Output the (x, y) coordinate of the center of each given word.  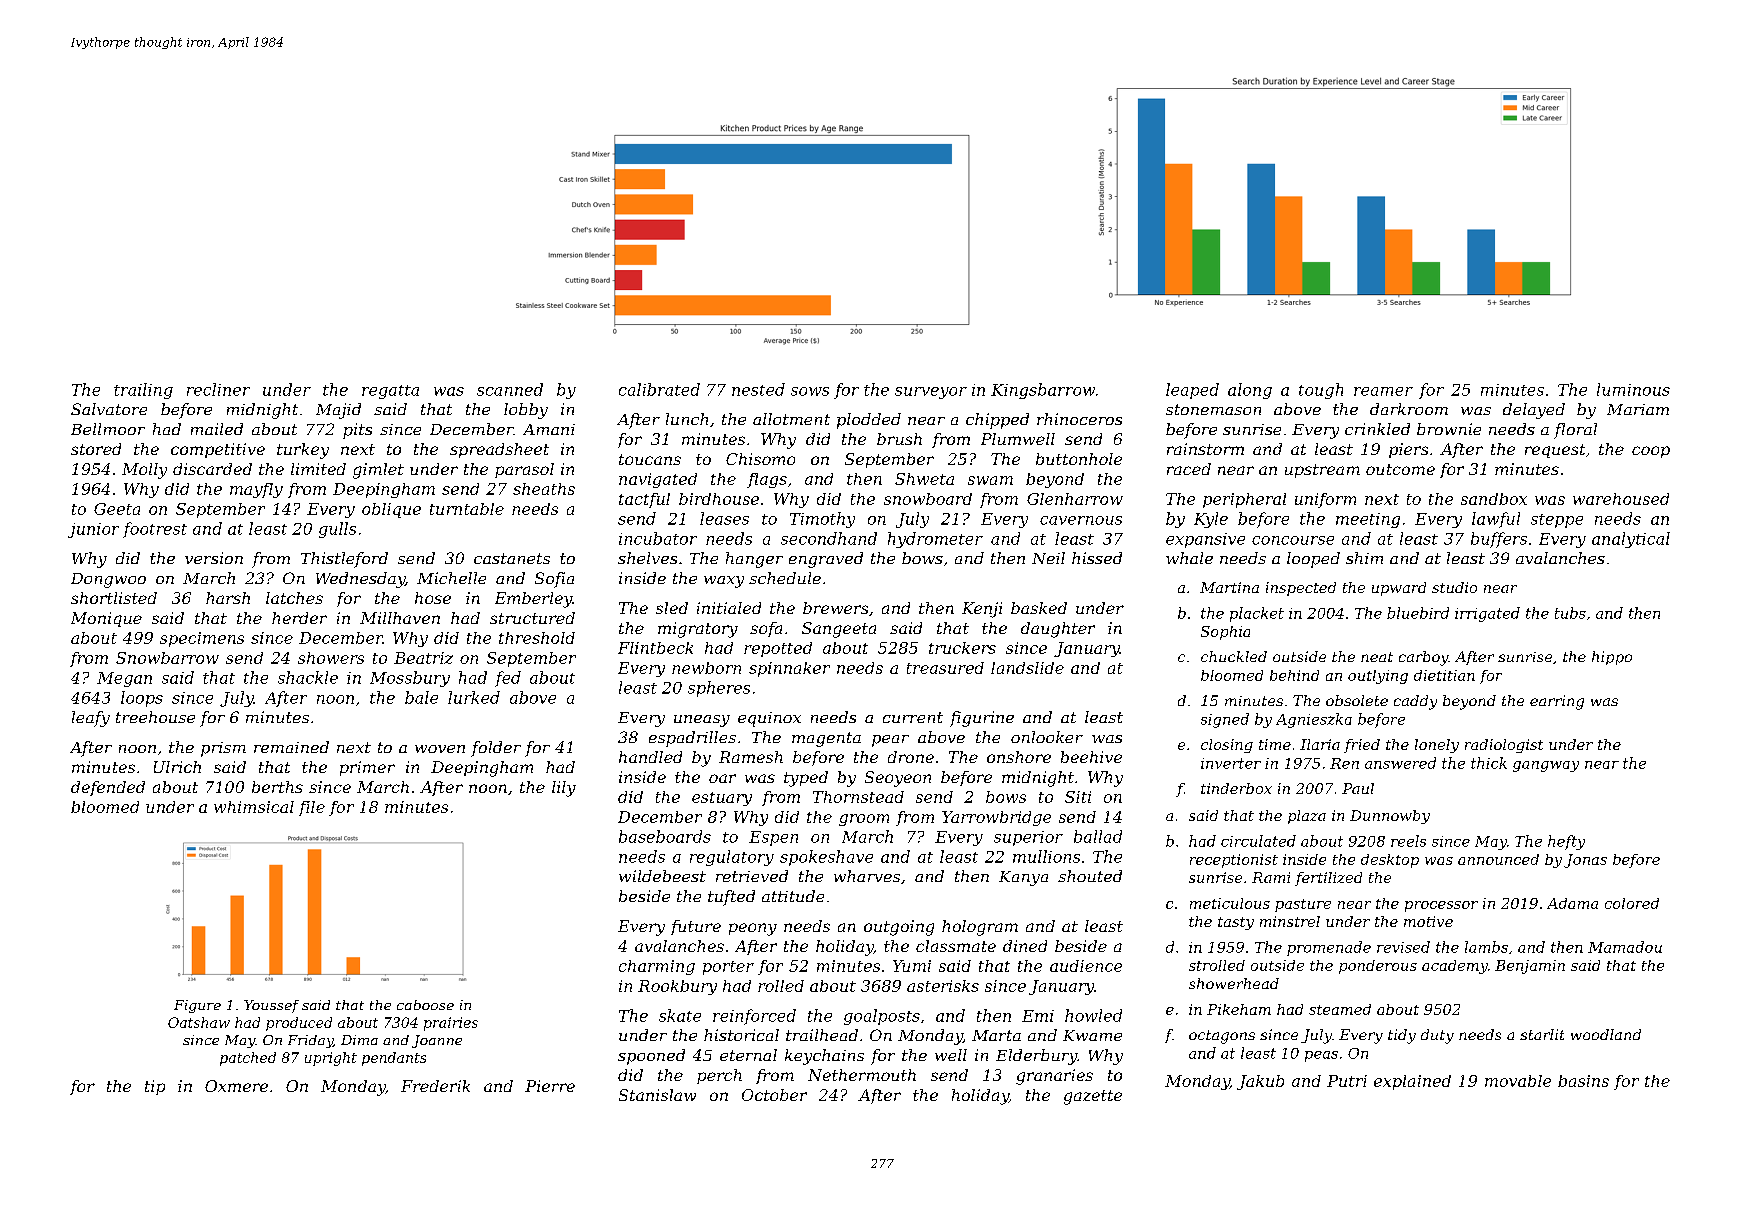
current (913, 717)
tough (1321, 391)
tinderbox (1236, 788)
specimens (202, 639)
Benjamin (1530, 967)
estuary (722, 799)
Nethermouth (862, 1075)
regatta (390, 392)
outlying (1378, 677)
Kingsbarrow (1043, 391)
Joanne (437, 1041)
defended (108, 788)
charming (657, 967)
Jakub (1260, 1082)
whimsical (254, 807)
